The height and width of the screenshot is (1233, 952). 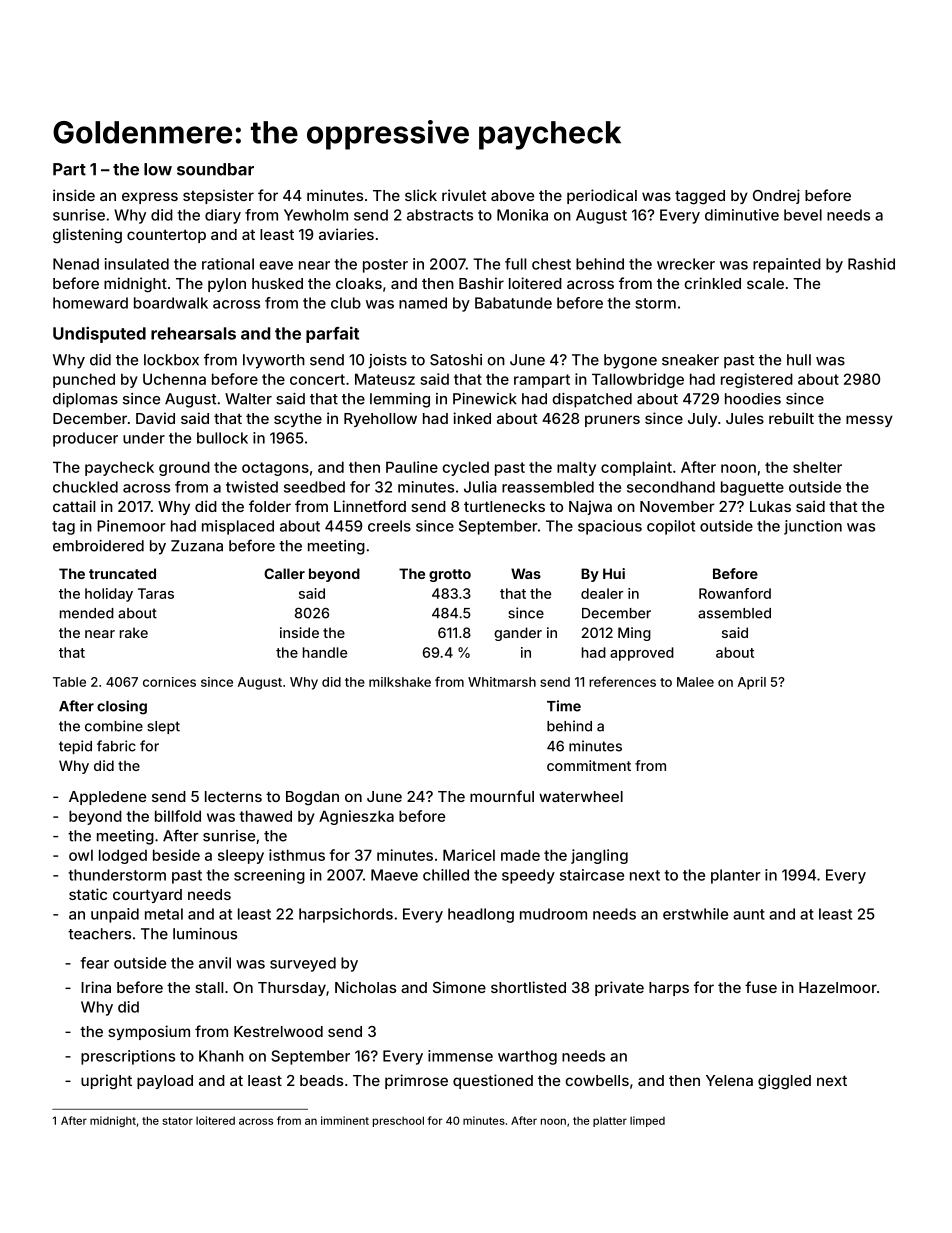 What do you see at coordinates (450, 575) in the screenshot?
I see `grotto` at bounding box center [450, 575].
